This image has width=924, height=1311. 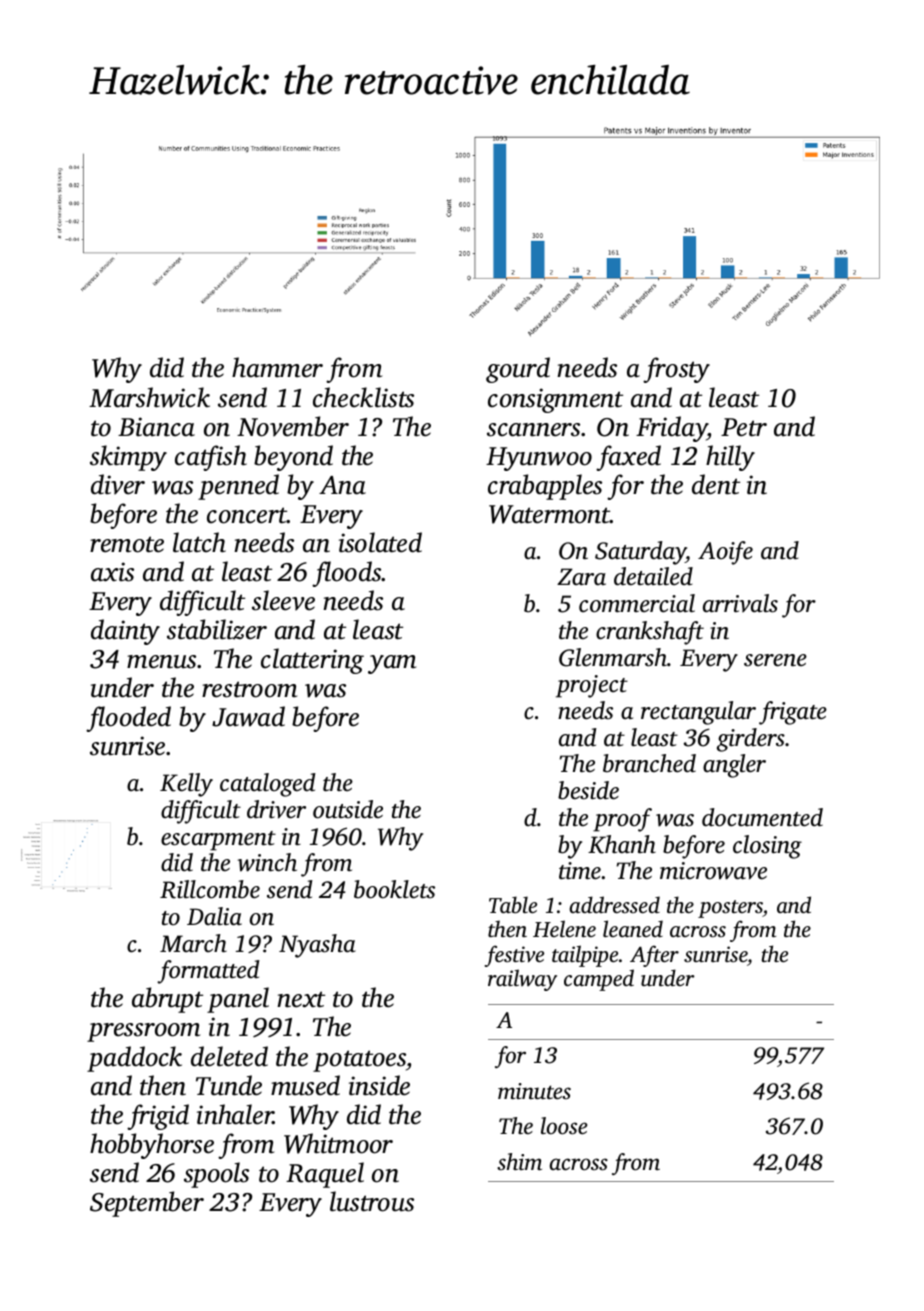 What do you see at coordinates (518, 370) in the image?
I see `gourd` at bounding box center [518, 370].
